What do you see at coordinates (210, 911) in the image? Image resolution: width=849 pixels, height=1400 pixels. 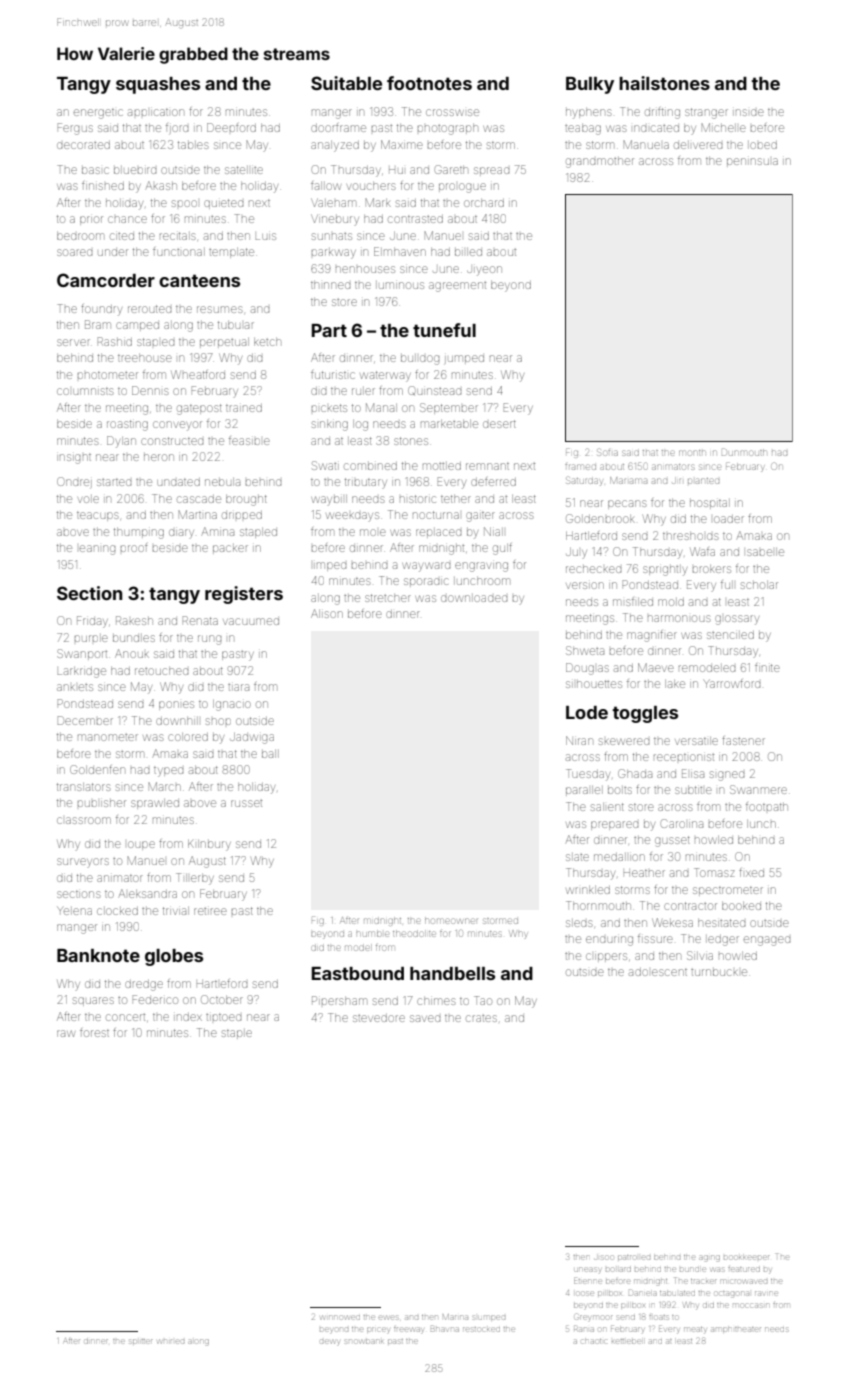 I see `retiree` at bounding box center [210, 911].
